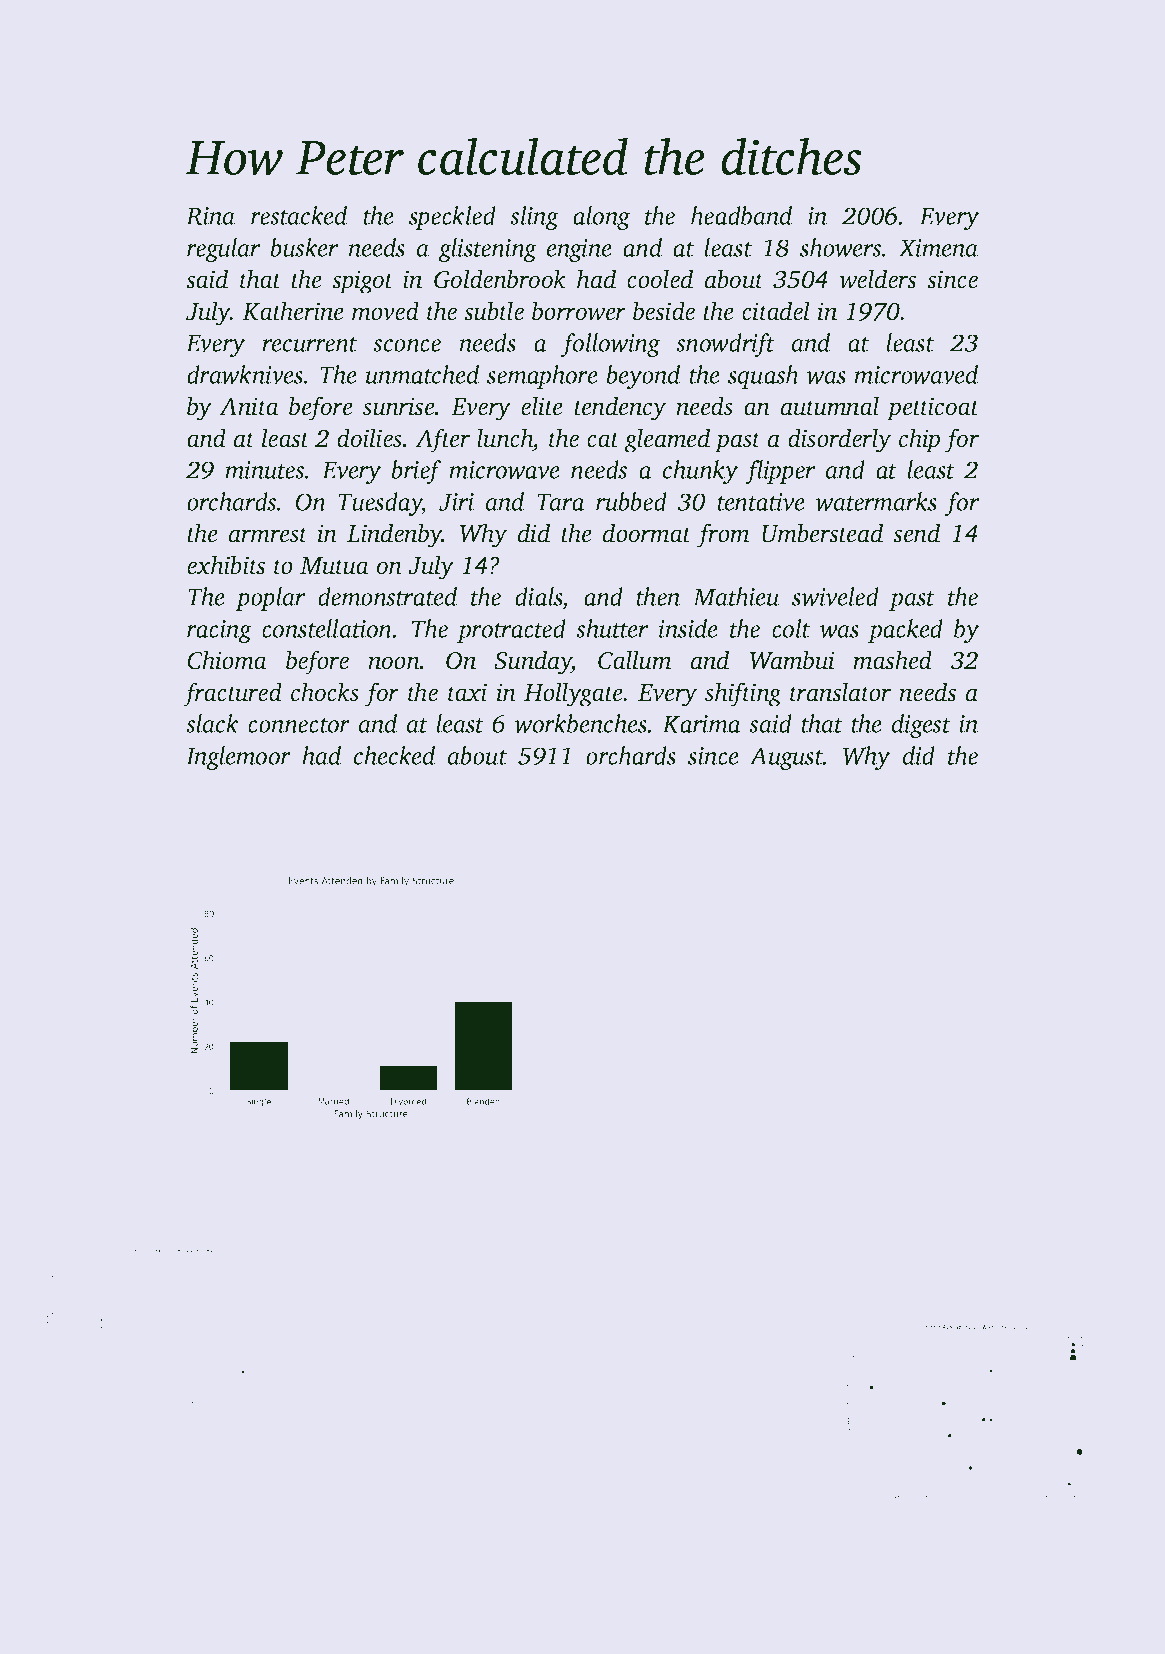  I want to click on regular, so click(223, 250).
